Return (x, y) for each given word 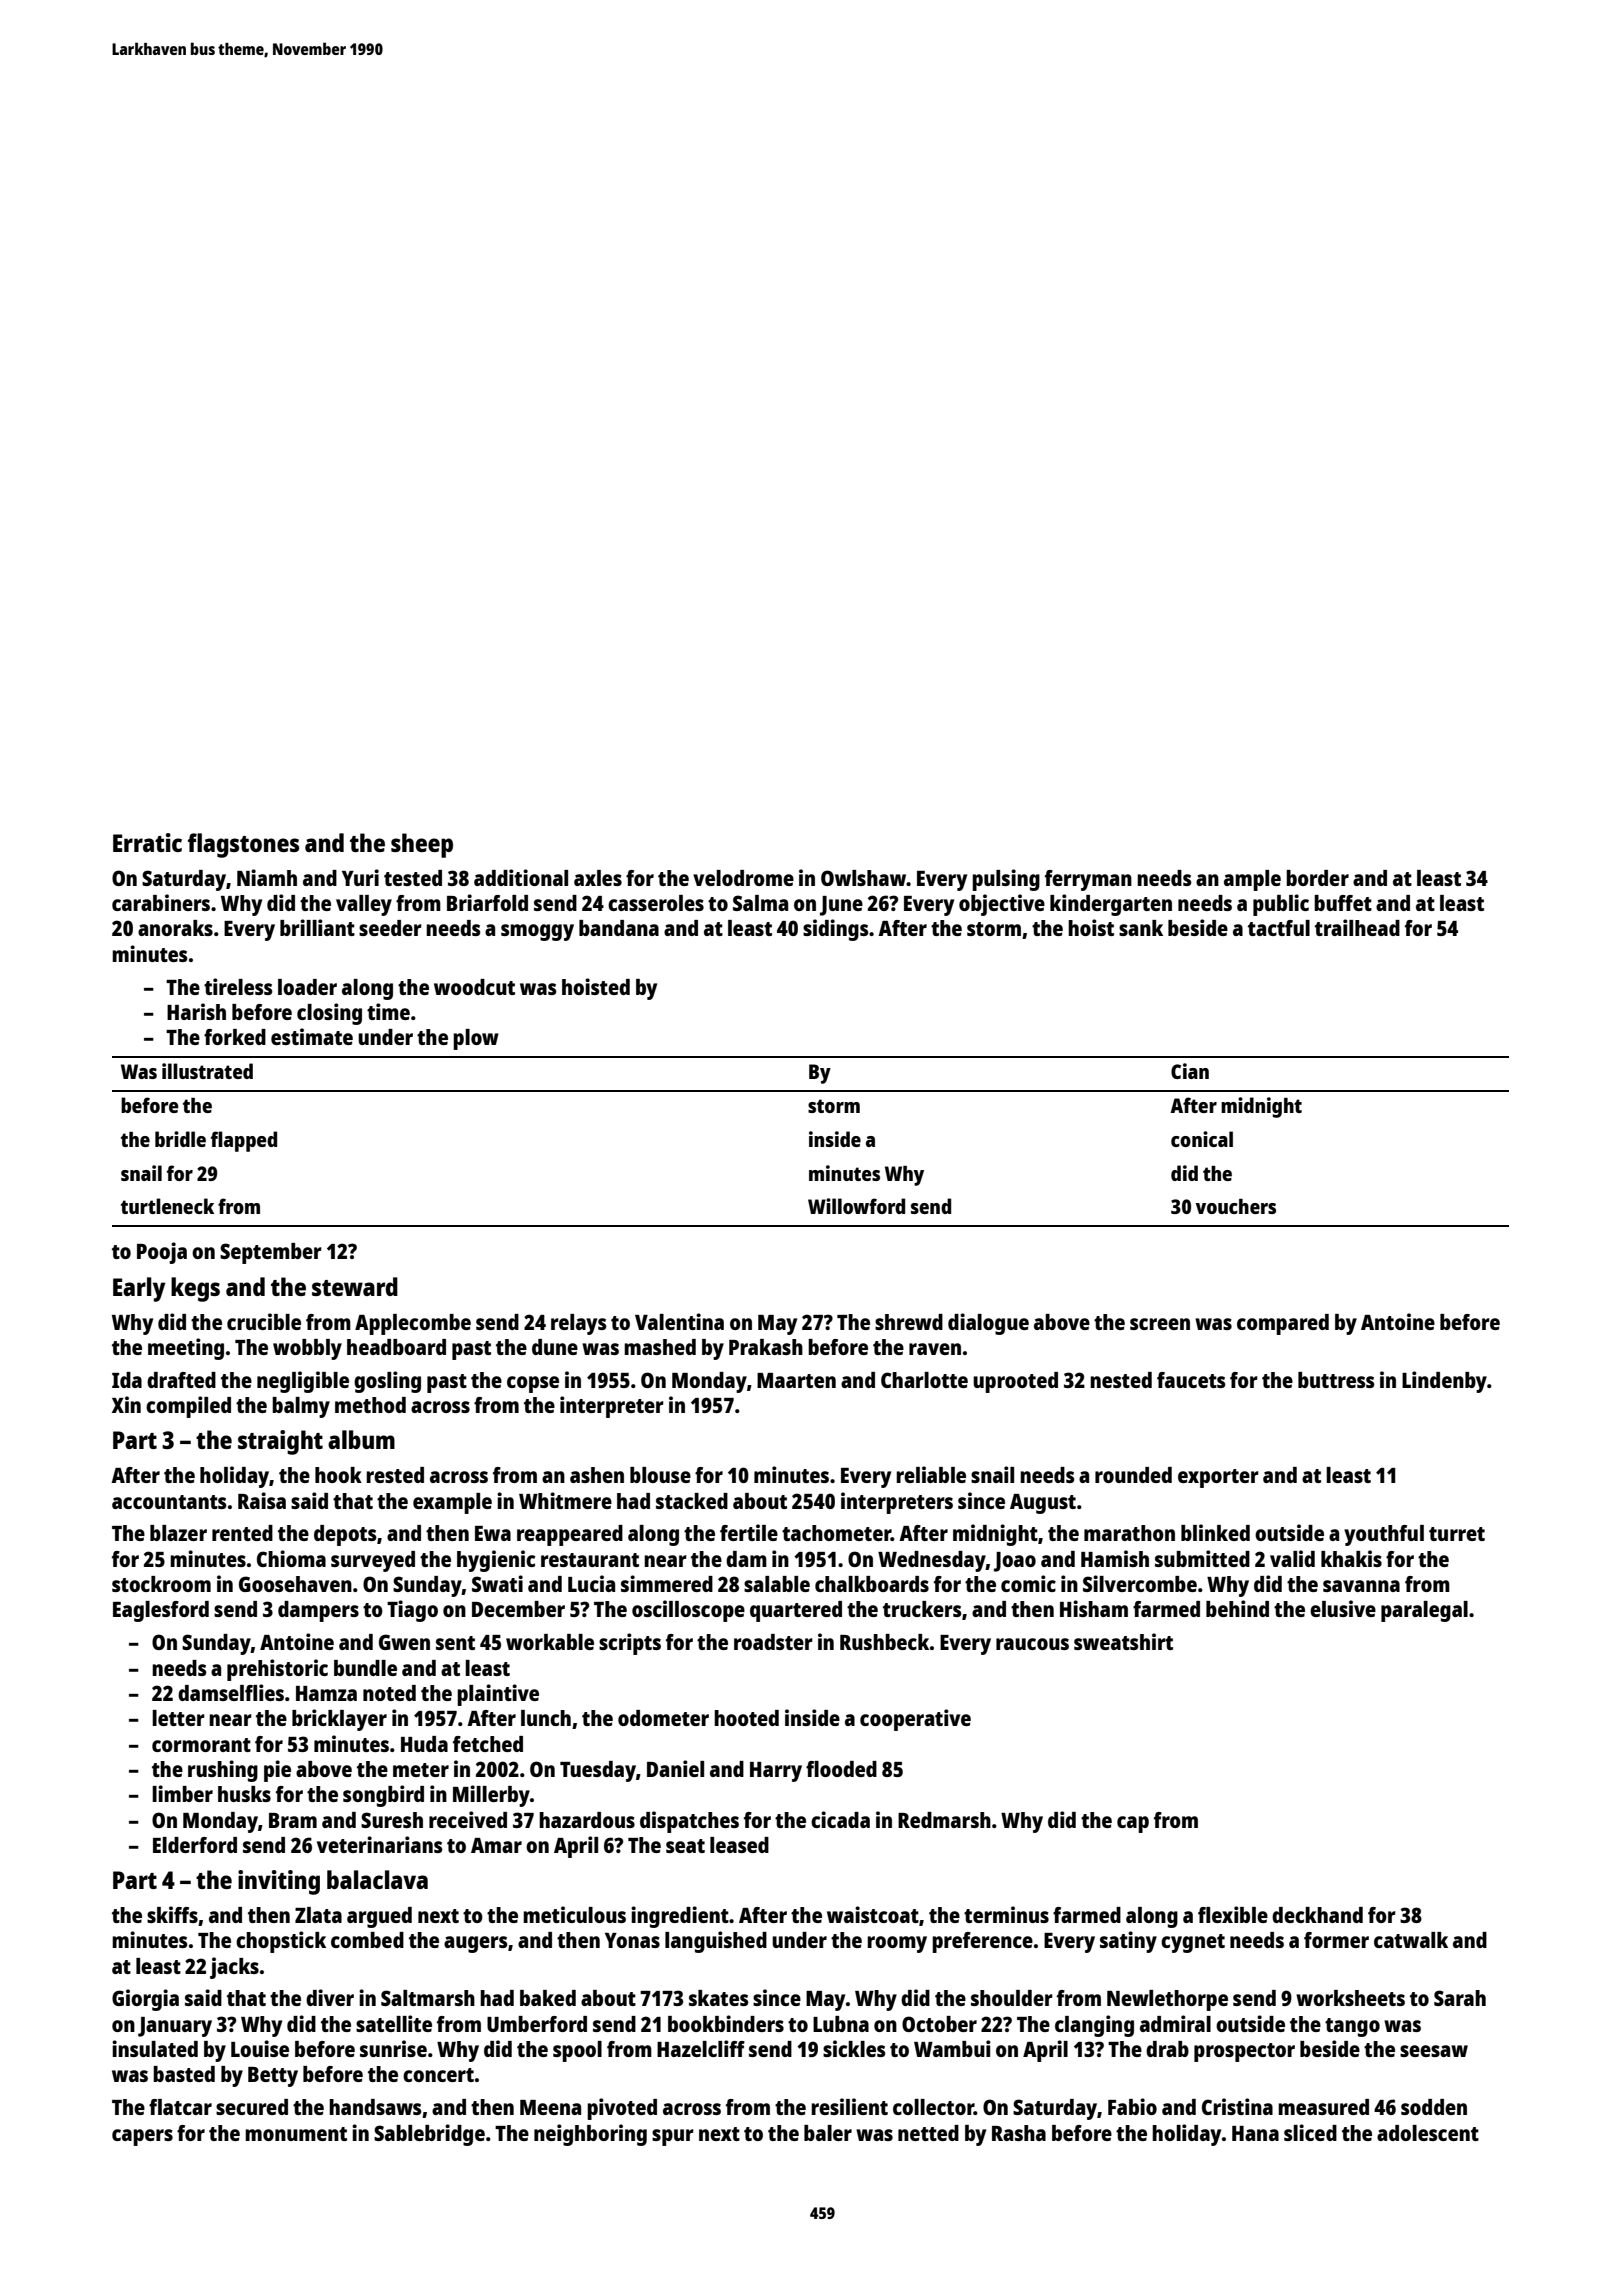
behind (1237, 1608)
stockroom (161, 1584)
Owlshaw (863, 878)
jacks (234, 1968)
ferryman (1088, 880)
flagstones (243, 845)
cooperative (915, 1720)
